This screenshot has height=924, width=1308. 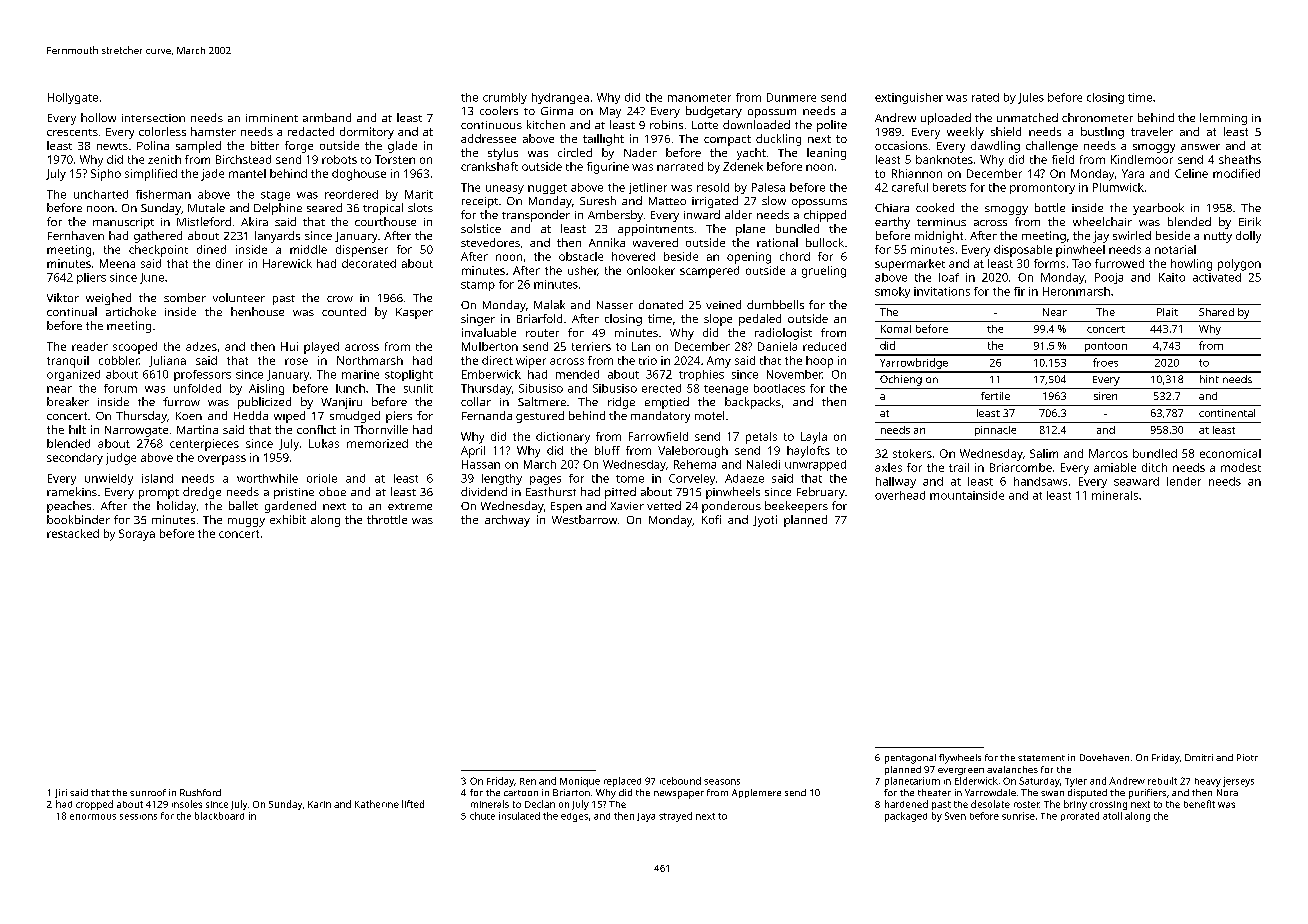 I want to click on Jiri, so click(x=61, y=793).
